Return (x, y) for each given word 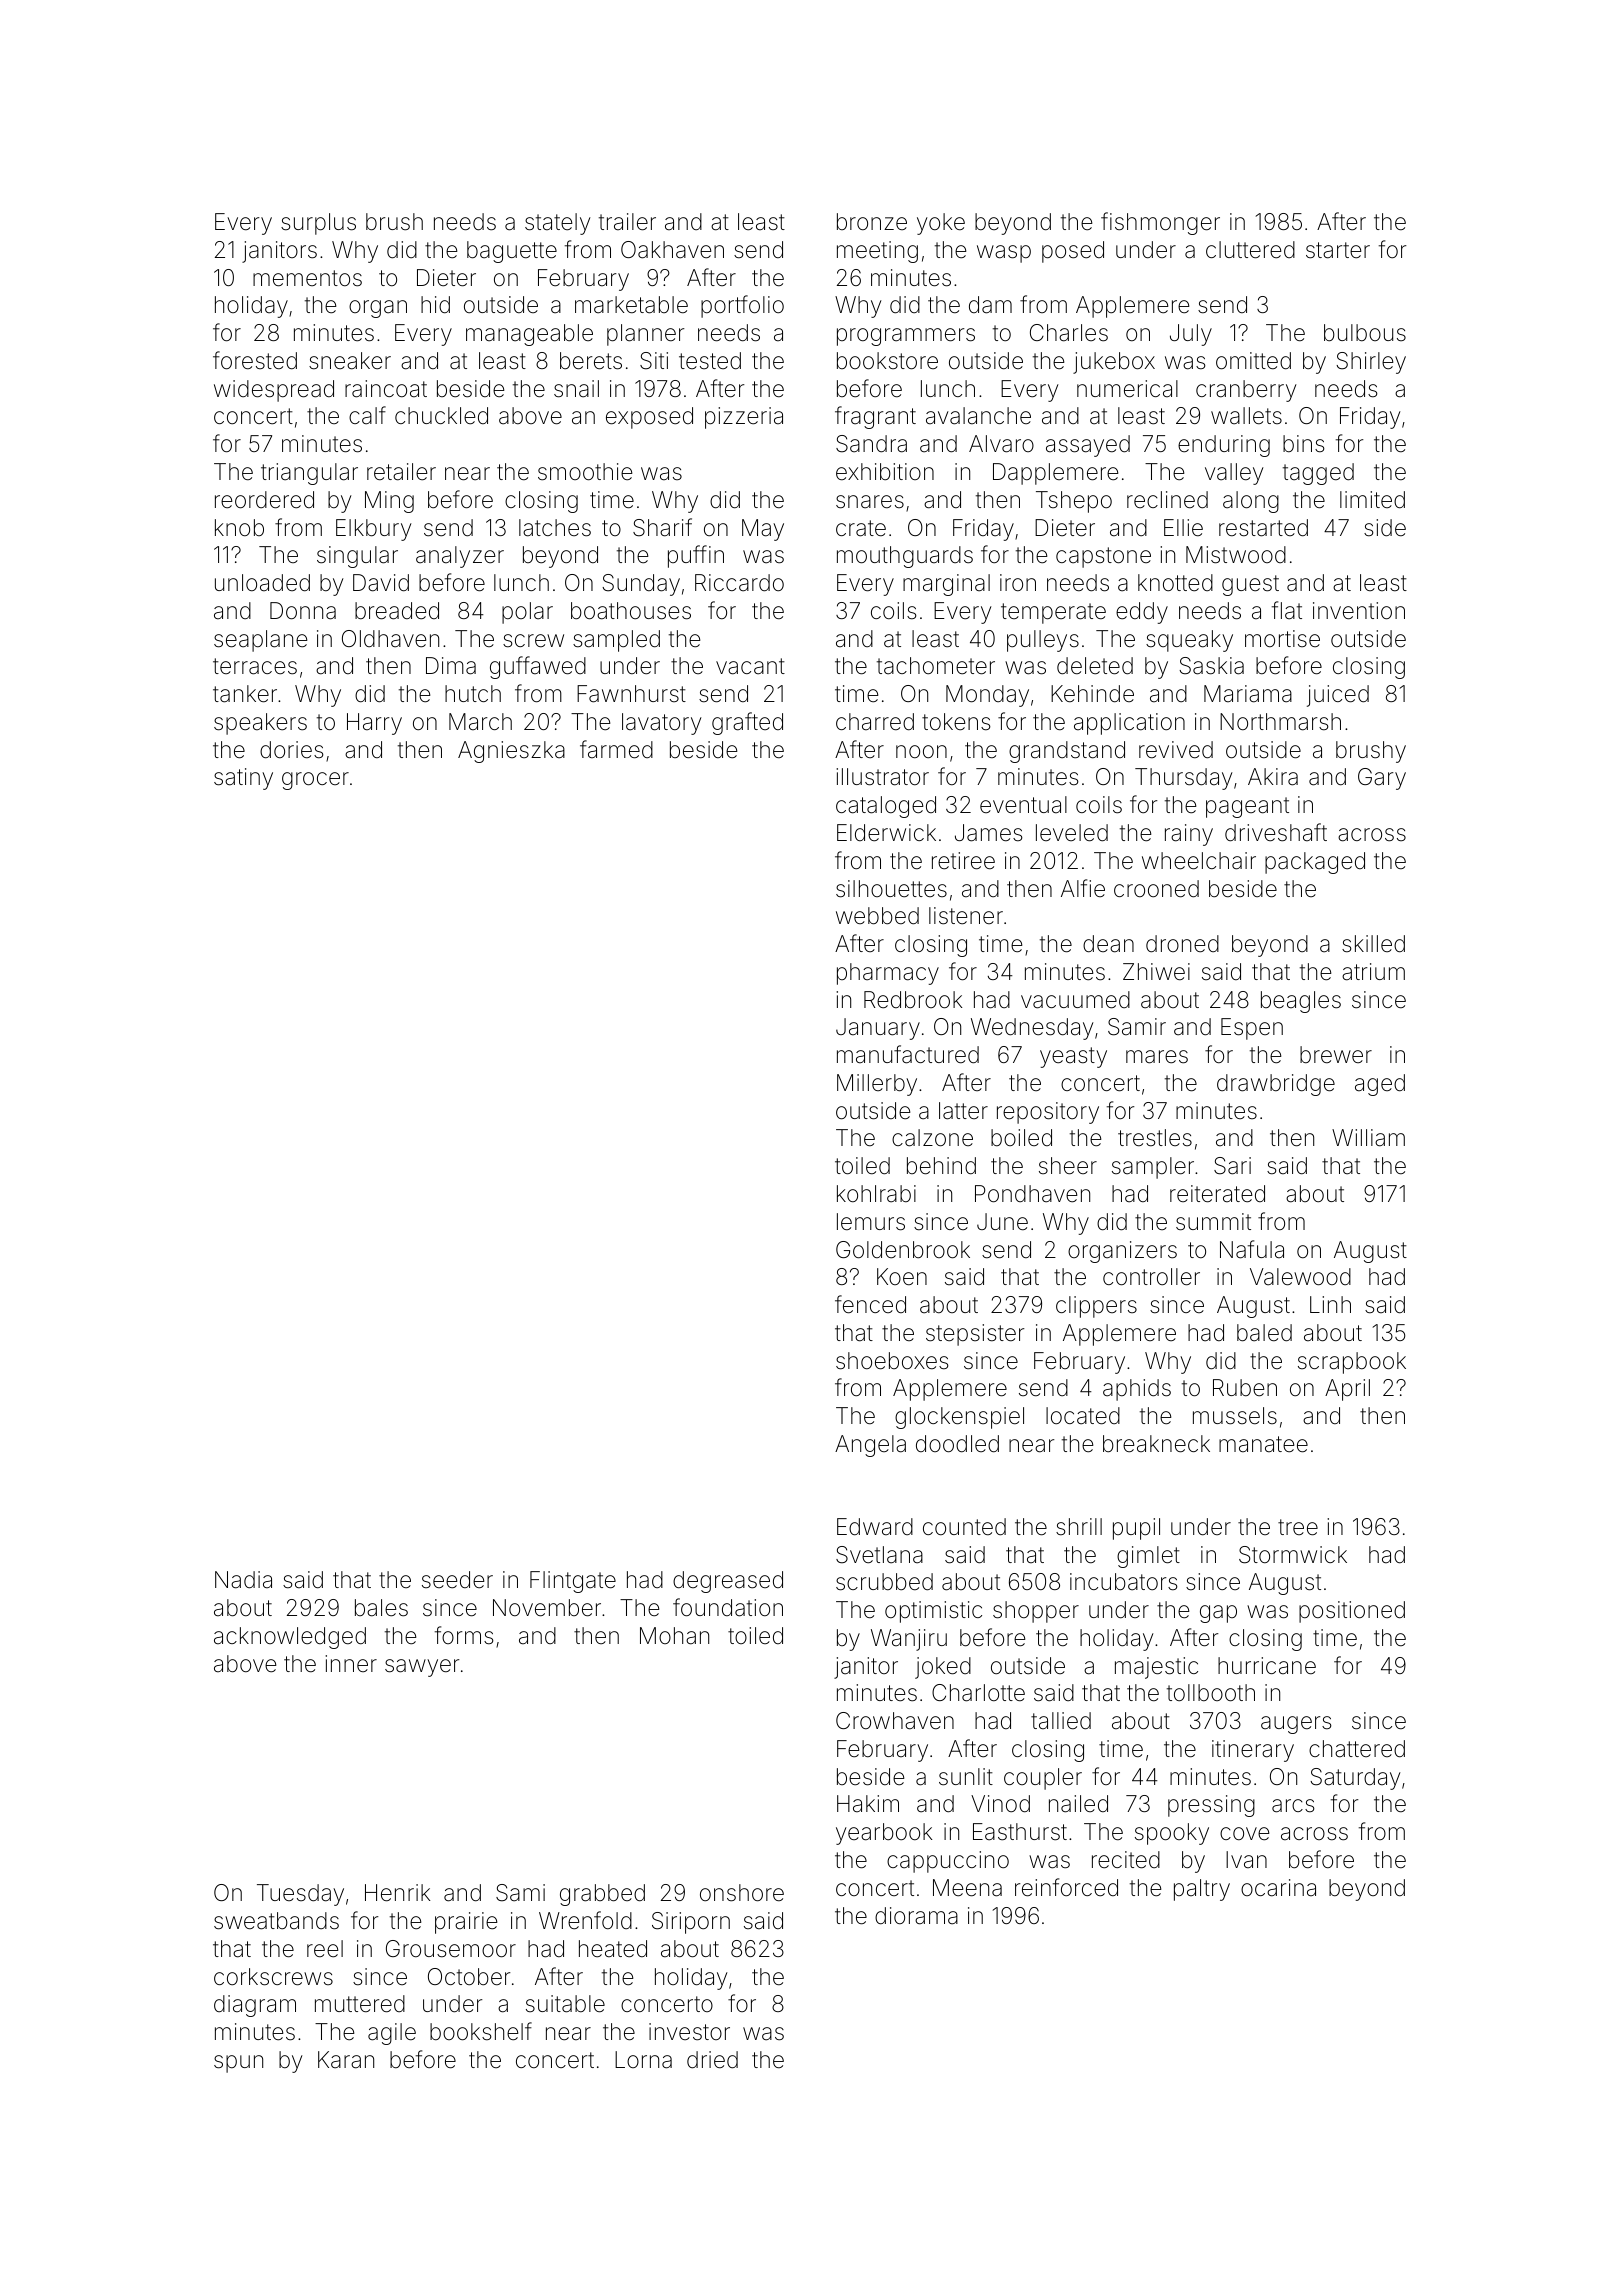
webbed (877, 916)
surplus (318, 224)
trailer (627, 222)
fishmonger (1160, 223)
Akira (1273, 777)
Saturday (1355, 1779)
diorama (916, 1916)
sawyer (422, 1668)
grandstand (1067, 752)
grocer (315, 781)
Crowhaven (895, 1721)
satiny (243, 779)
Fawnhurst (631, 694)
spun (238, 2064)
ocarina (1278, 1888)
